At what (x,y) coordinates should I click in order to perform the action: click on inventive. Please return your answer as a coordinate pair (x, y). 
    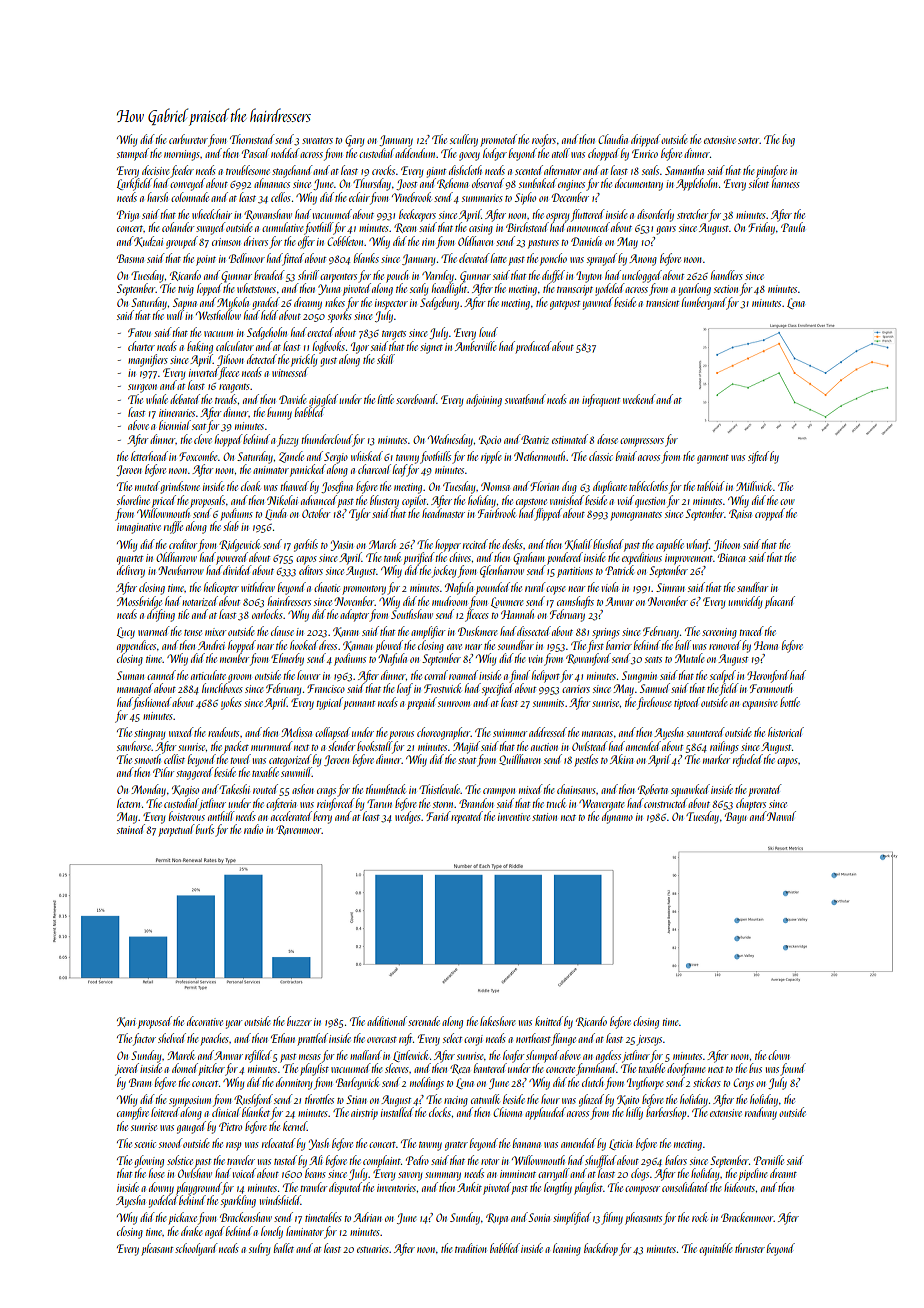
    Looking at the image, I should click on (514, 817).
